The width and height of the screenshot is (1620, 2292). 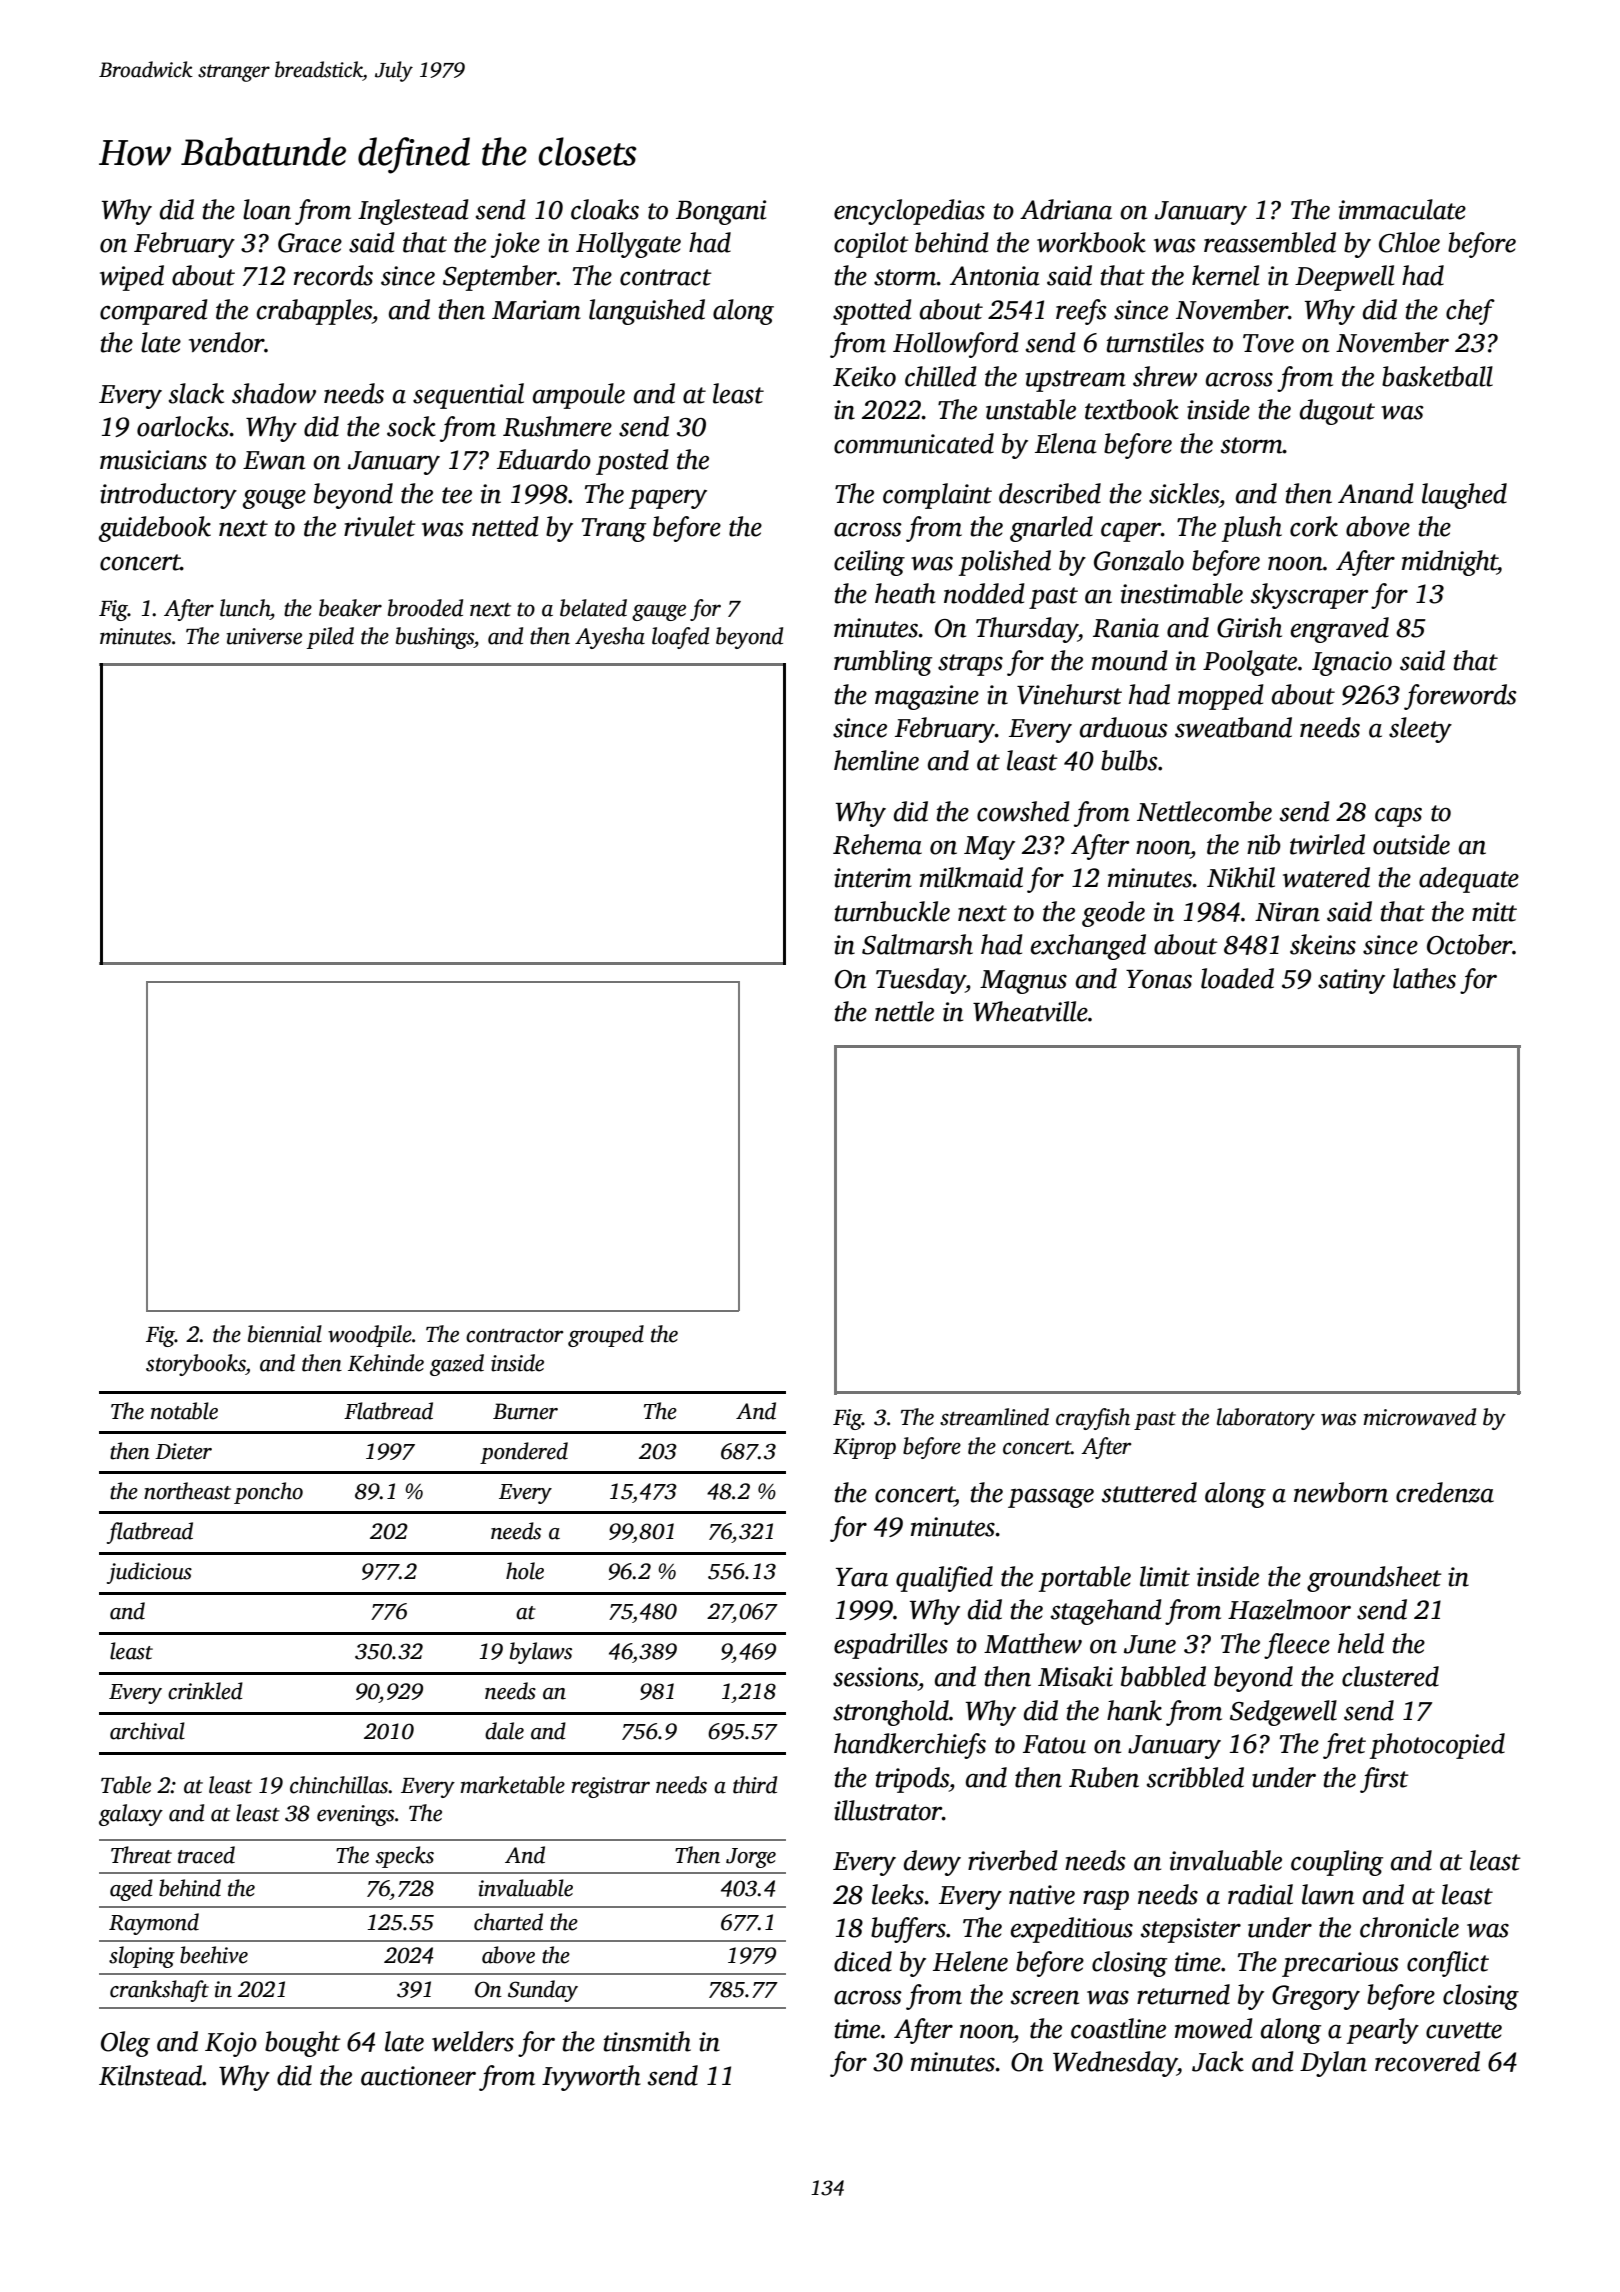 I want to click on Sedgewell, so click(x=1283, y=1713).
